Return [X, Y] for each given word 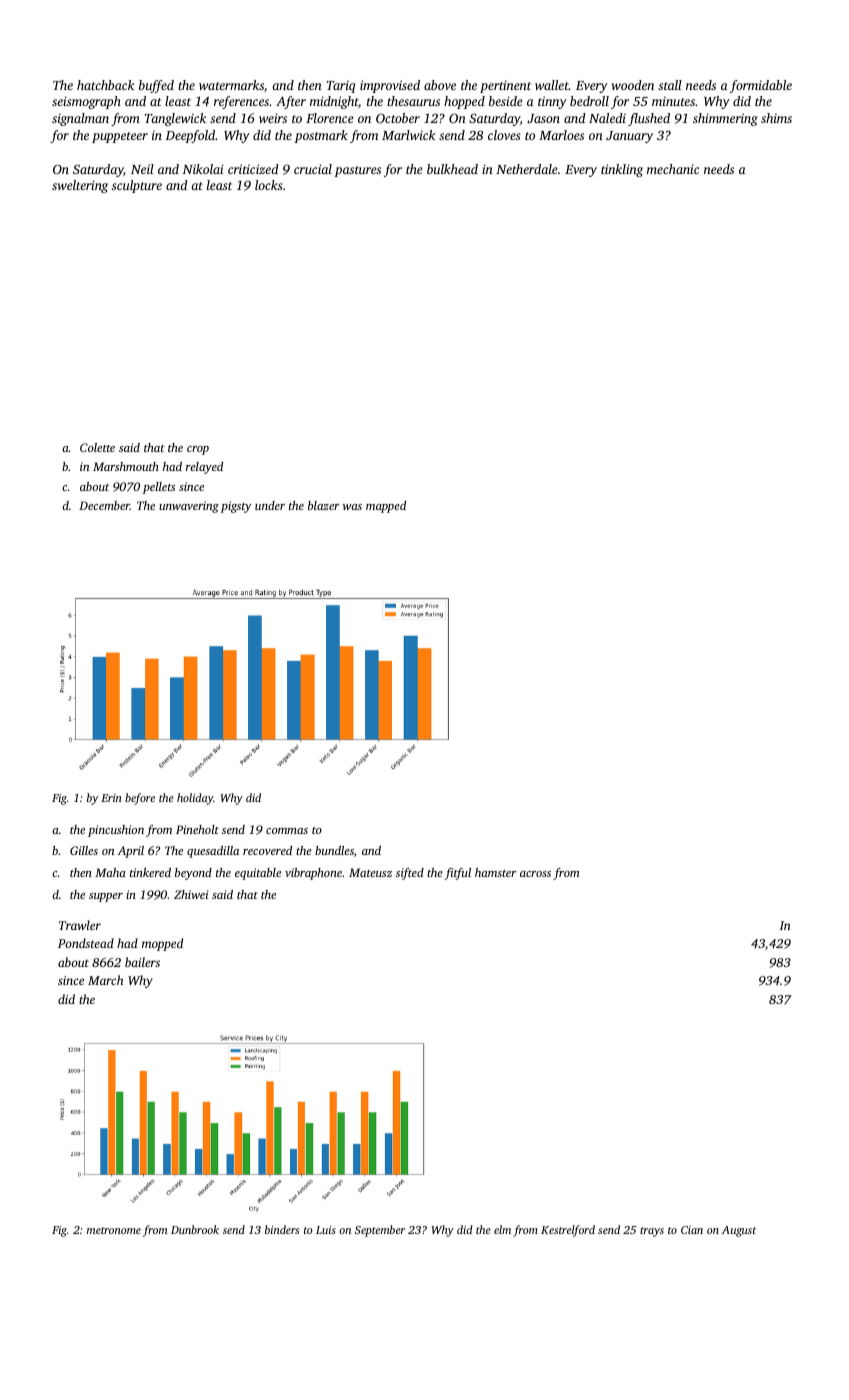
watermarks [231, 85]
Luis [326, 1230]
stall [670, 85]
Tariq [340, 87]
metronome [114, 1230]
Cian [692, 1230]
